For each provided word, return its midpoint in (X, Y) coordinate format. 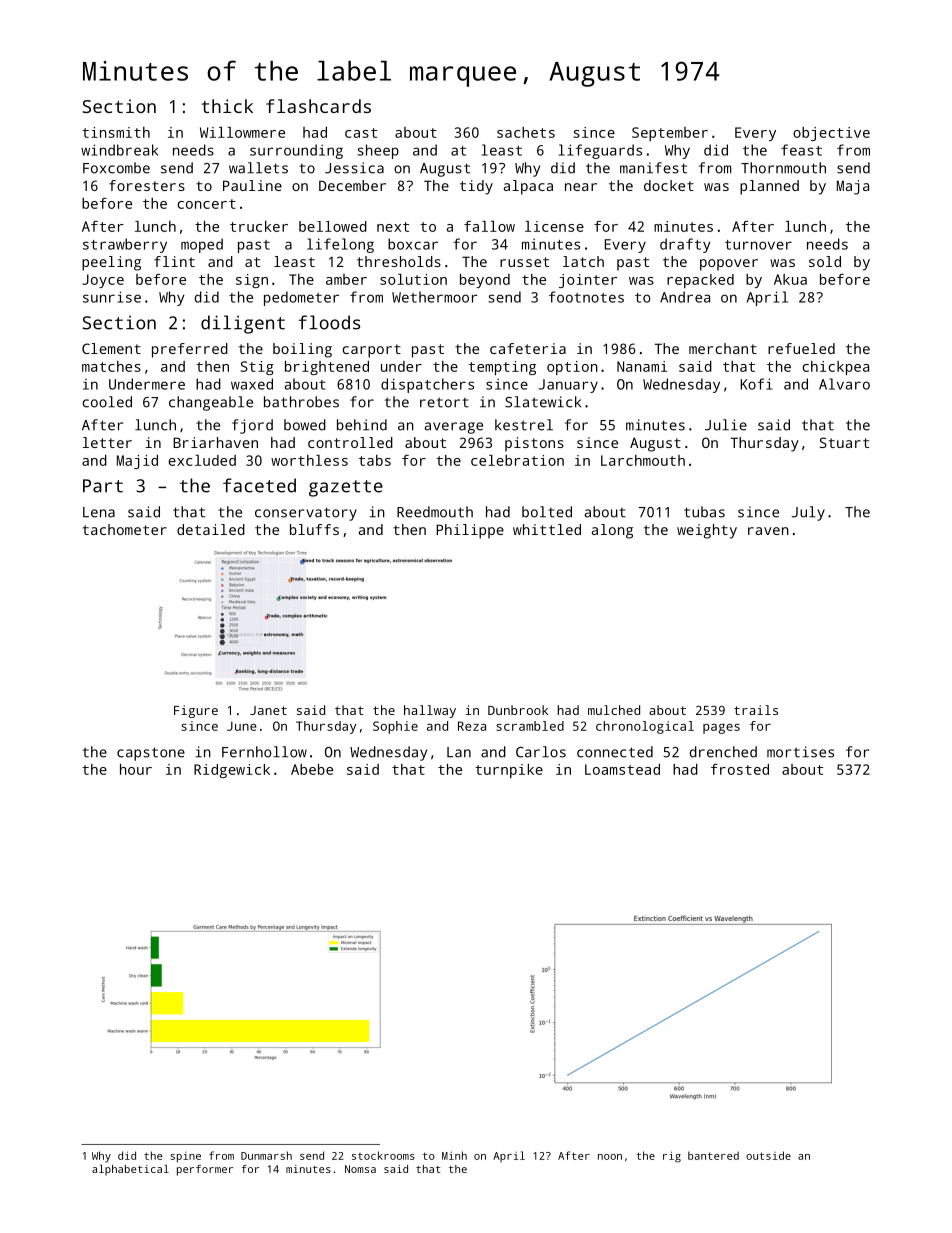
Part (103, 486)
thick (227, 106)
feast (801, 150)
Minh (454, 1155)
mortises (800, 752)
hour (136, 769)
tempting (502, 368)
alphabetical (130, 1170)
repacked (700, 281)
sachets (526, 132)
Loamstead (622, 769)
